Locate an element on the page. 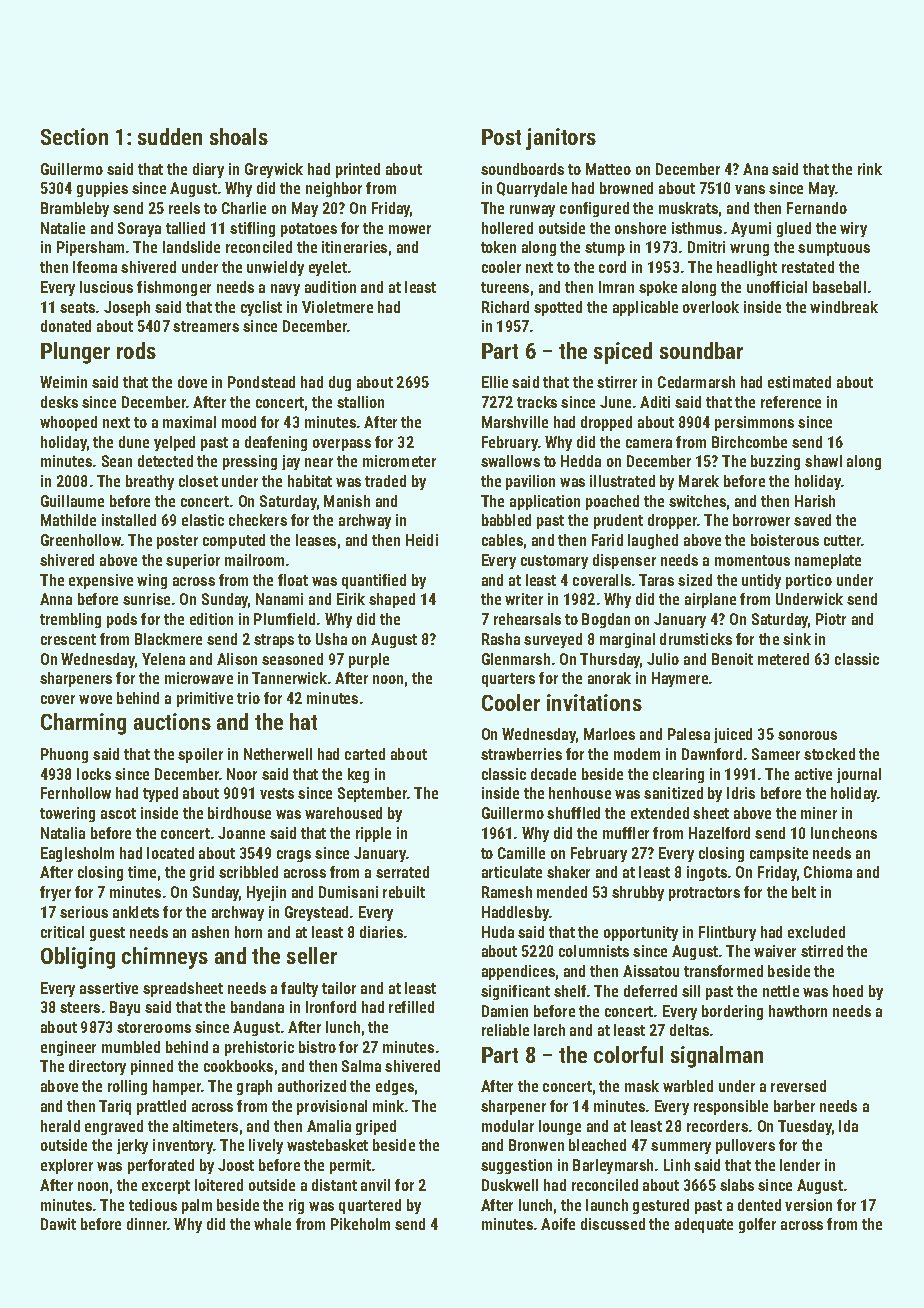 This page has height=1308, width=924. estimated is located at coordinates (799, 382).
